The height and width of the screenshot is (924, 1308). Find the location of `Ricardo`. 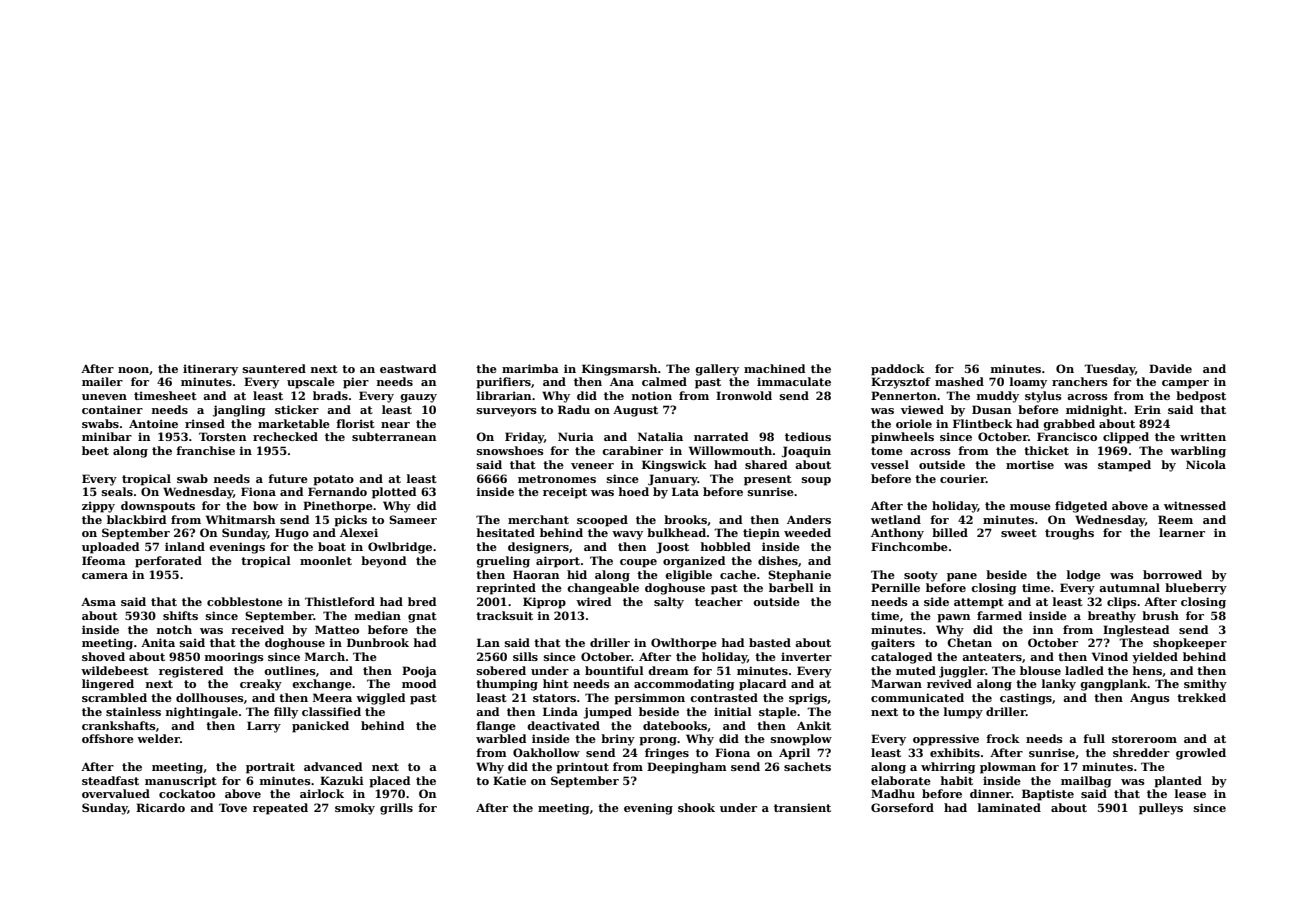

Ricardo is located at coordinates (160, 807).
